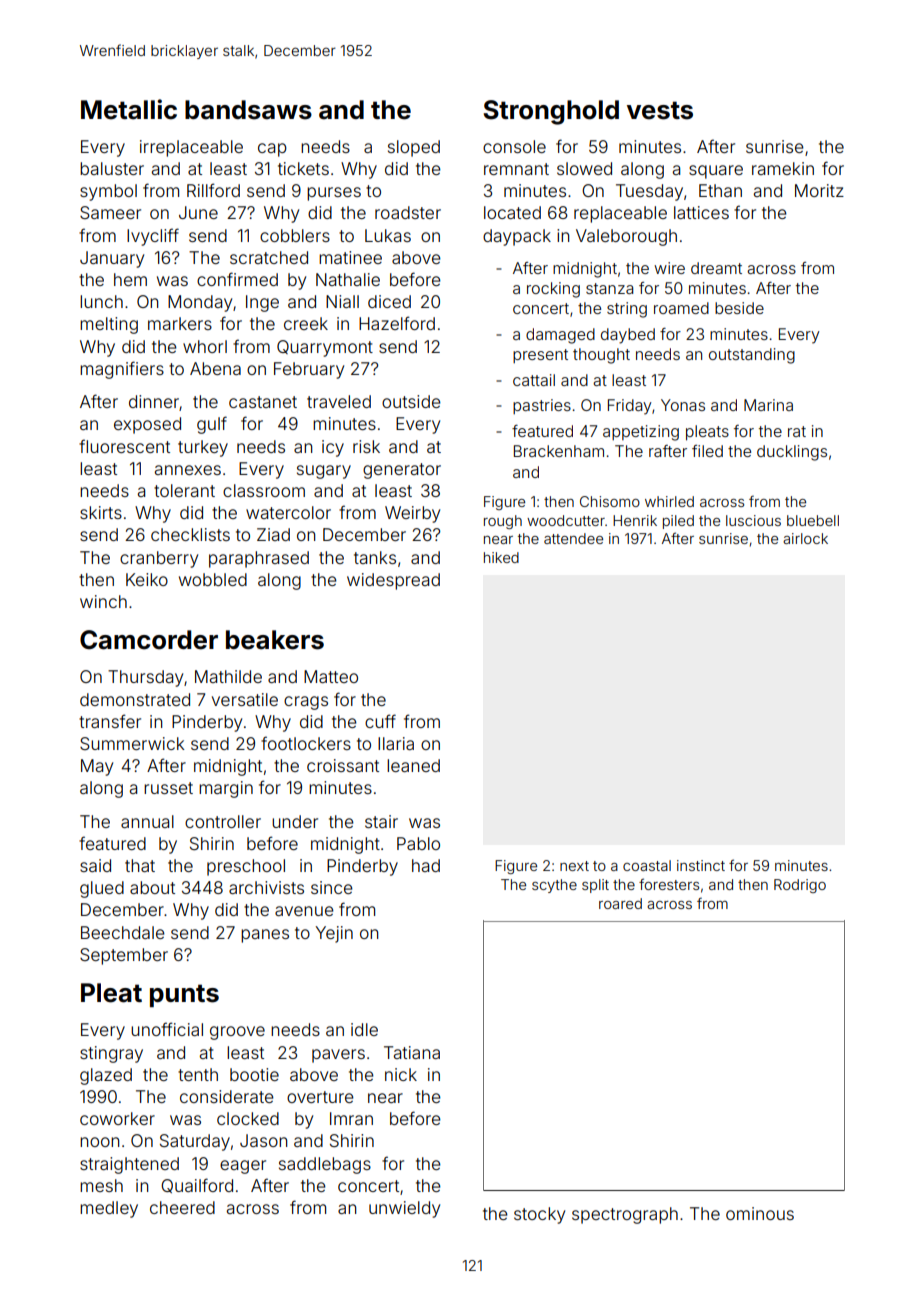  I want to click on cuff, so click(380, 721).
